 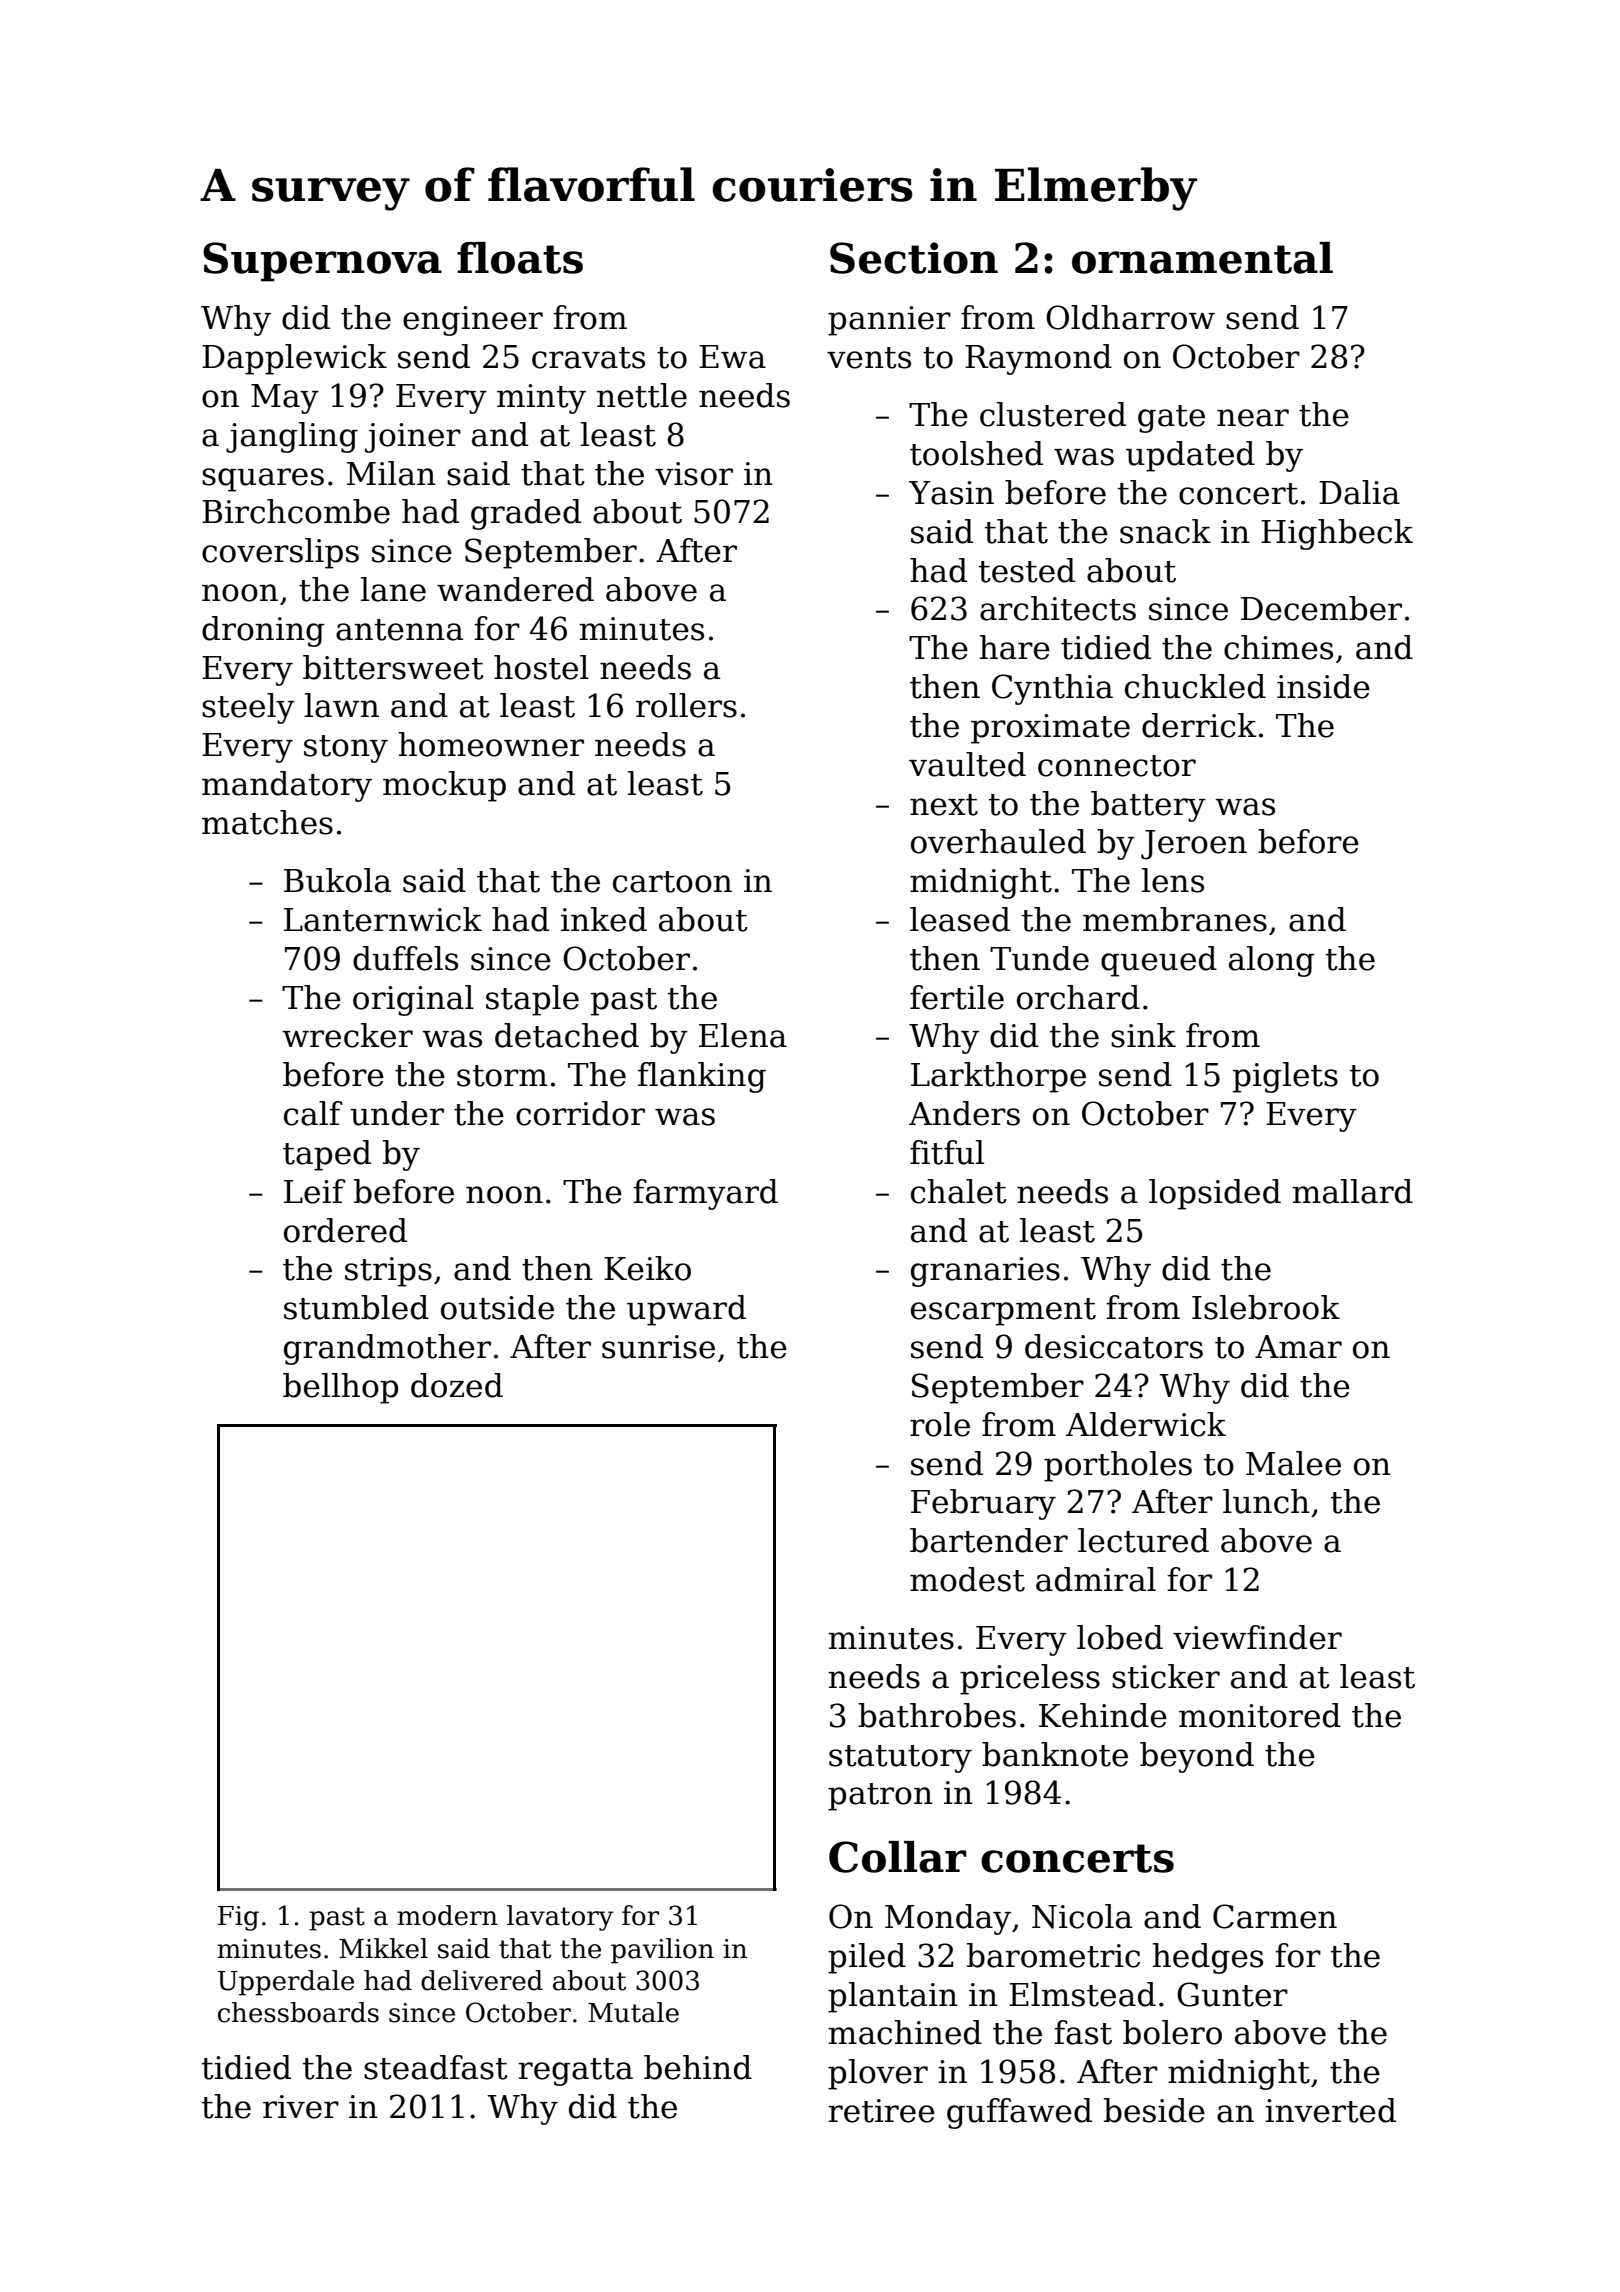 What do you see at coordinates (914, 258) in the document?
I see `Section` at bounding box center [914, 258].
